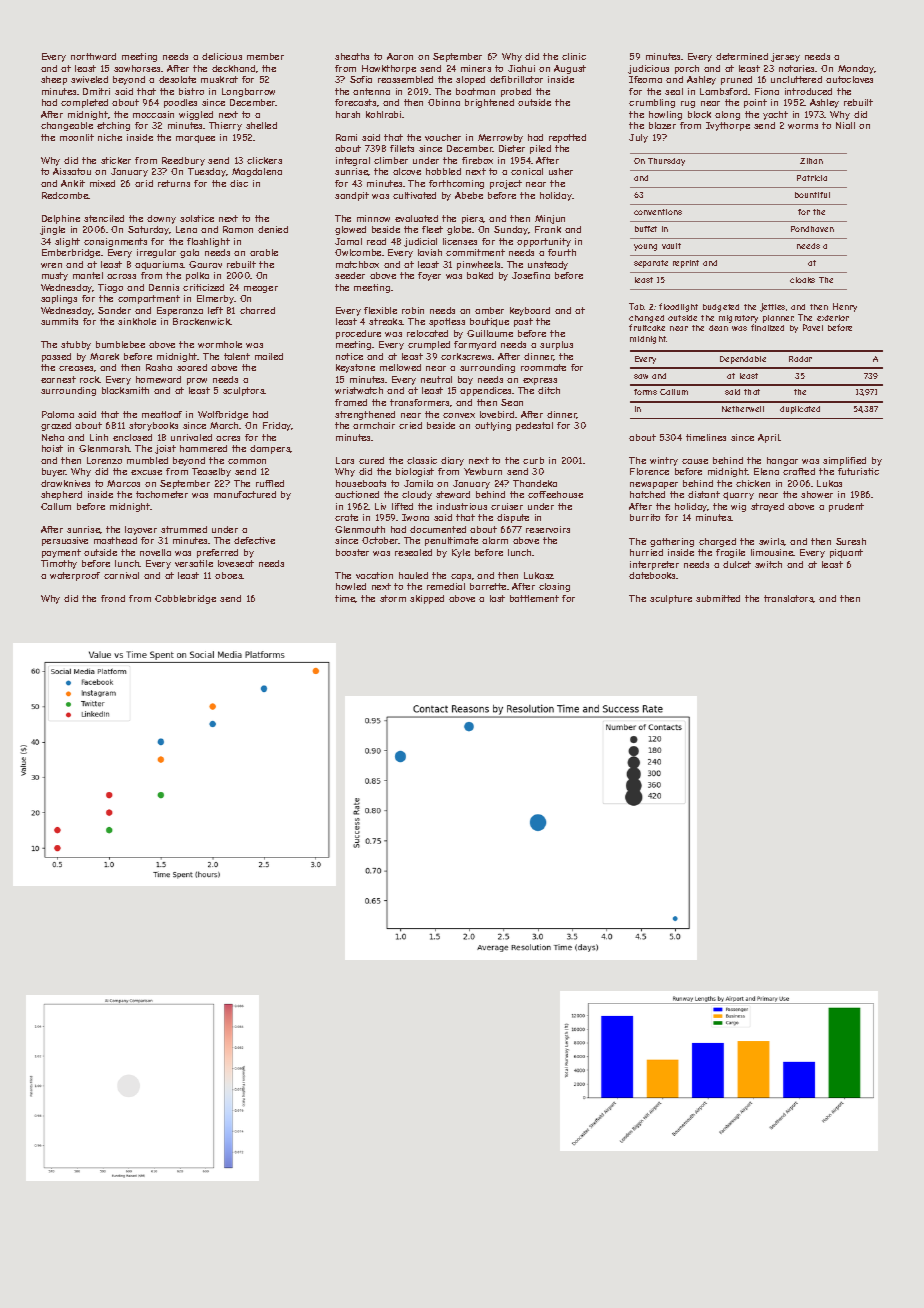 The image size is (924, 1308). What do you see at coordinates (833, 318) in the page?
I see `exterior` at bounding box center [833, 318].
